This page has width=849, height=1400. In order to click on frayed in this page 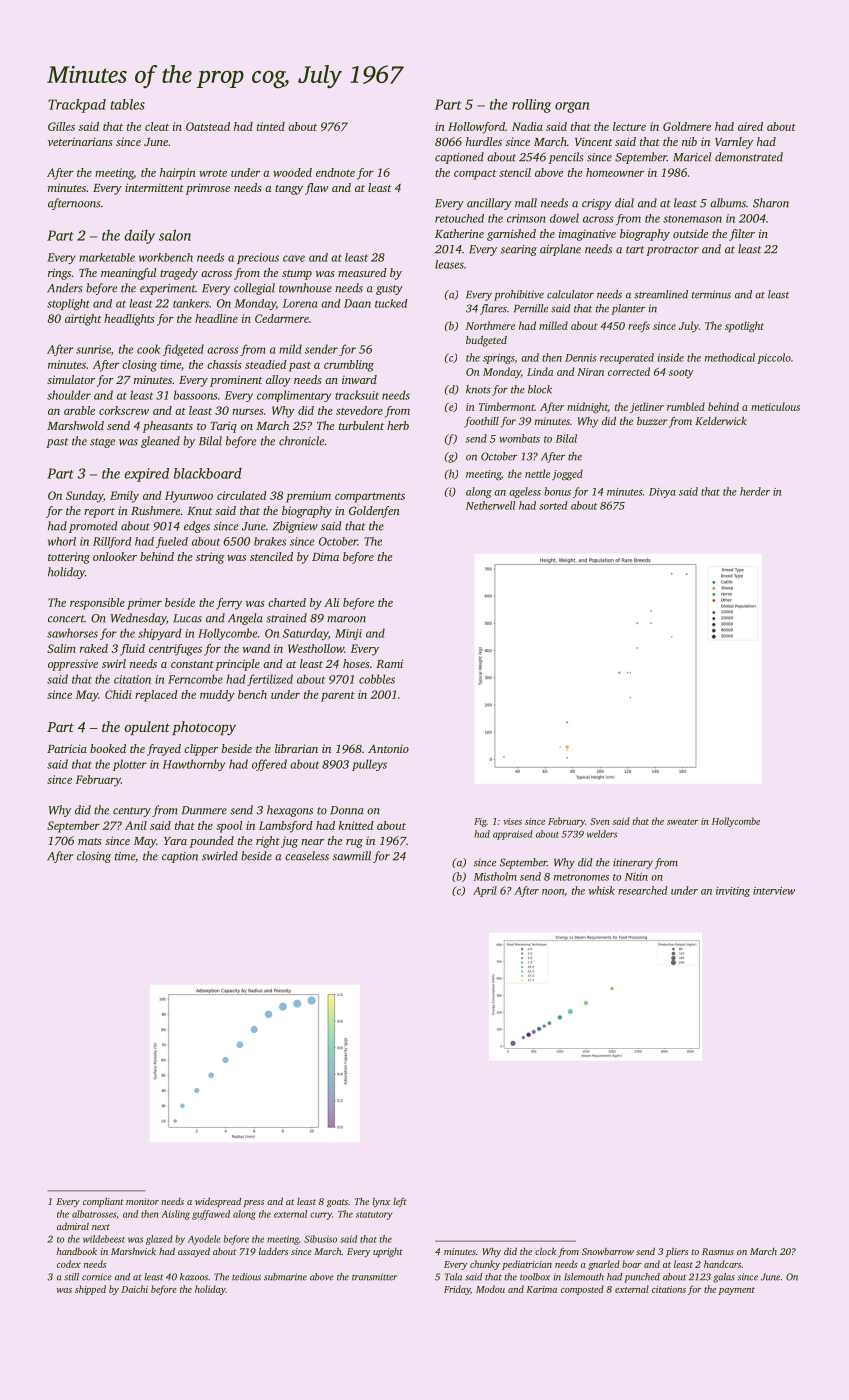, I will do `click(164, 750)`.
